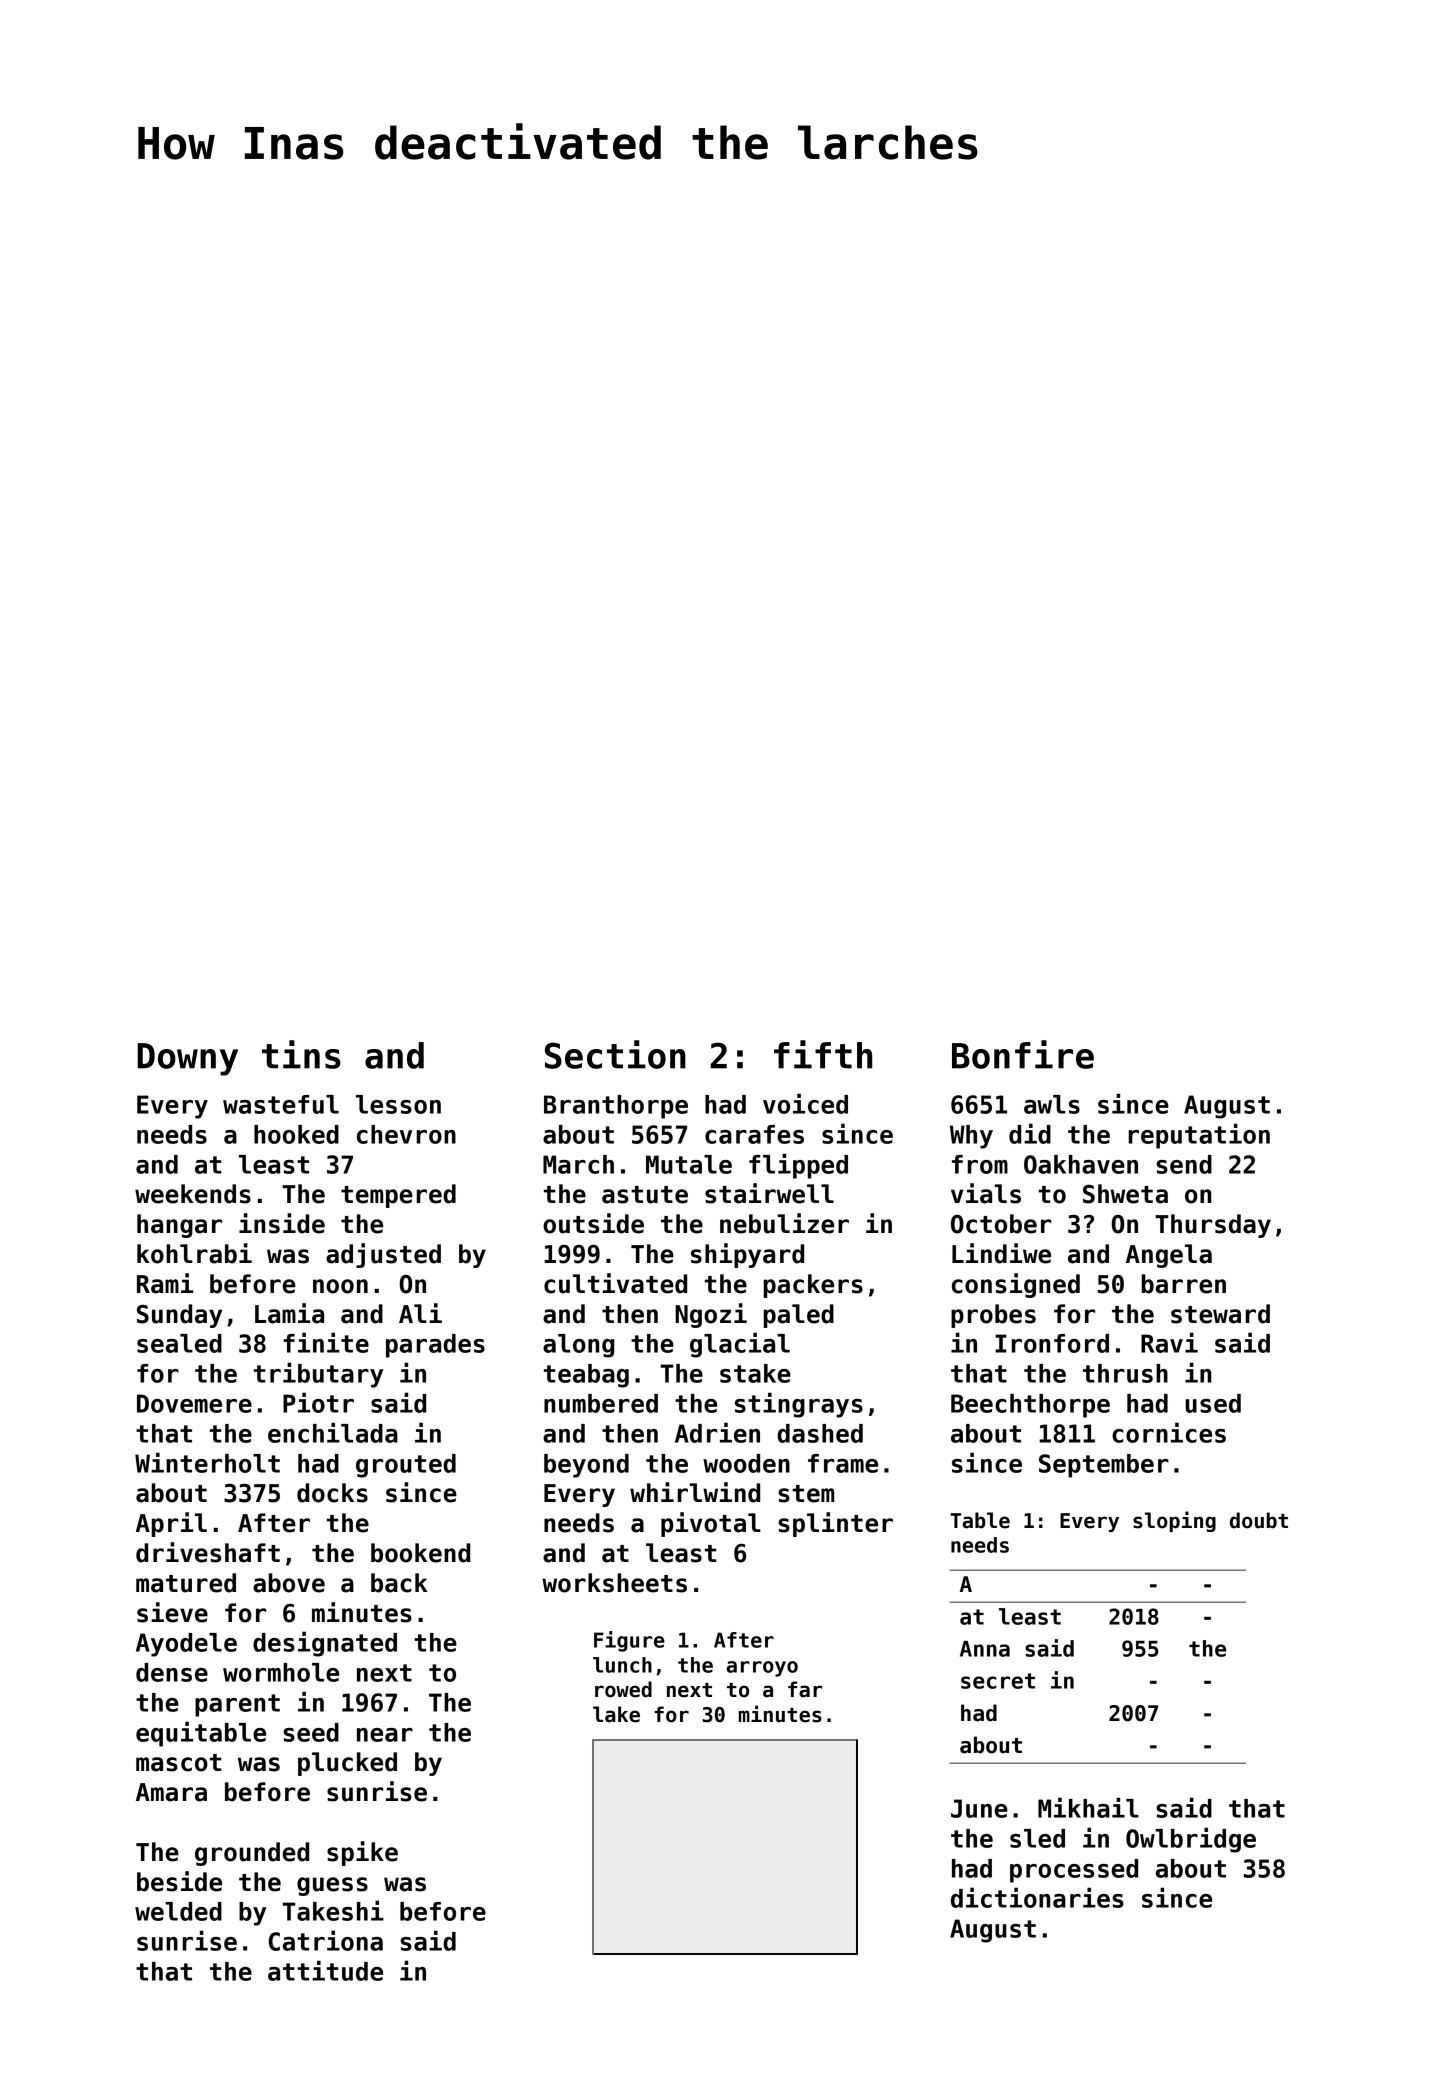 This document has height=2100, width=1450. I want to click on chevron, so click(406, 1134).
